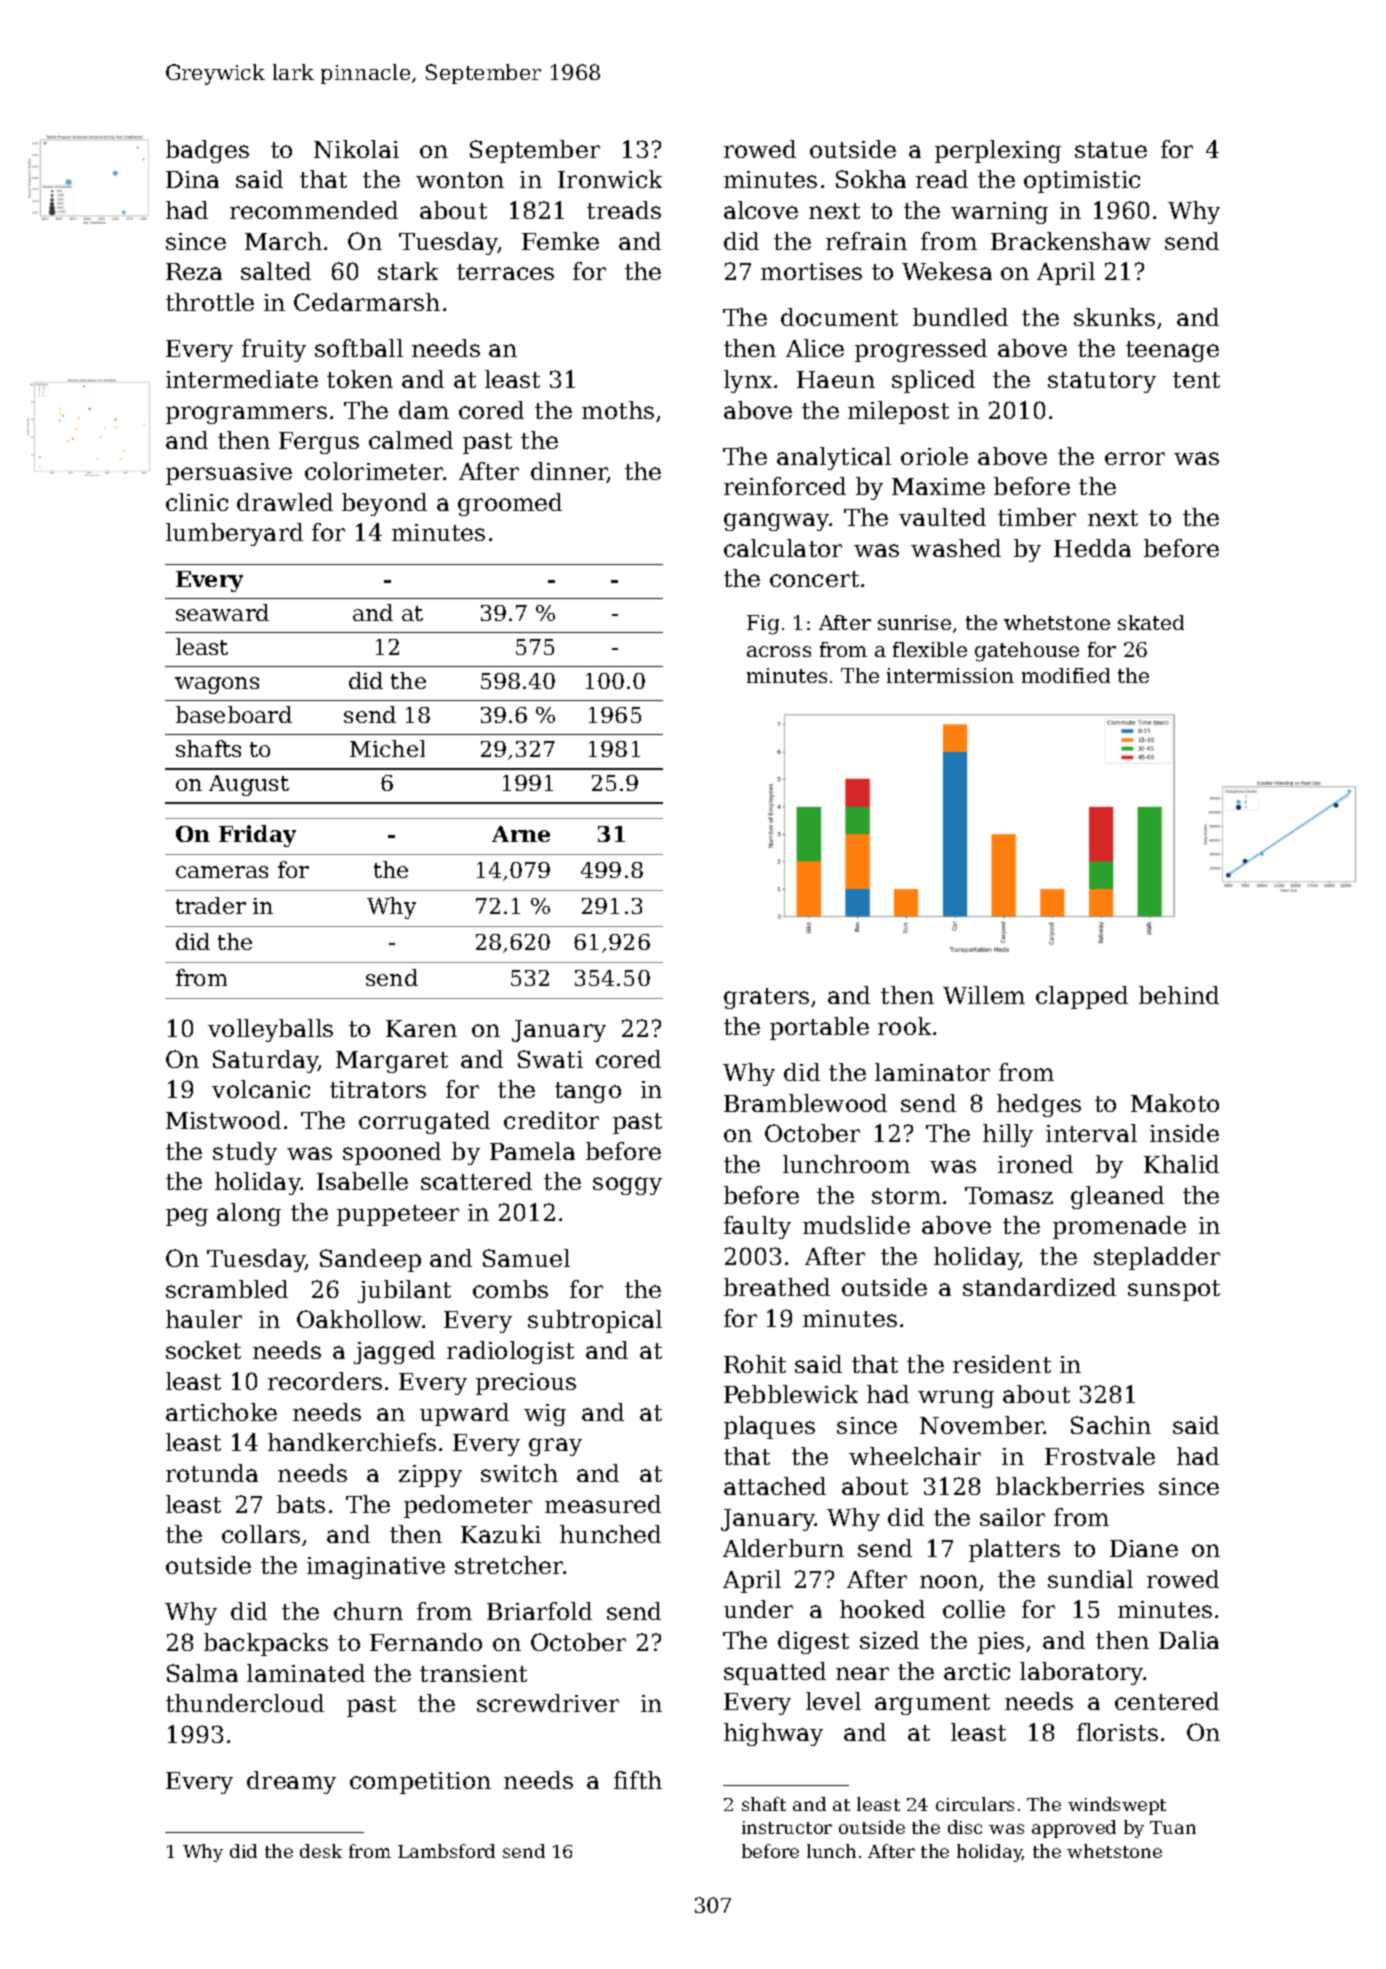  Describe the element at coordinates (519, 1473) in the image. I see `switch` at that location.
